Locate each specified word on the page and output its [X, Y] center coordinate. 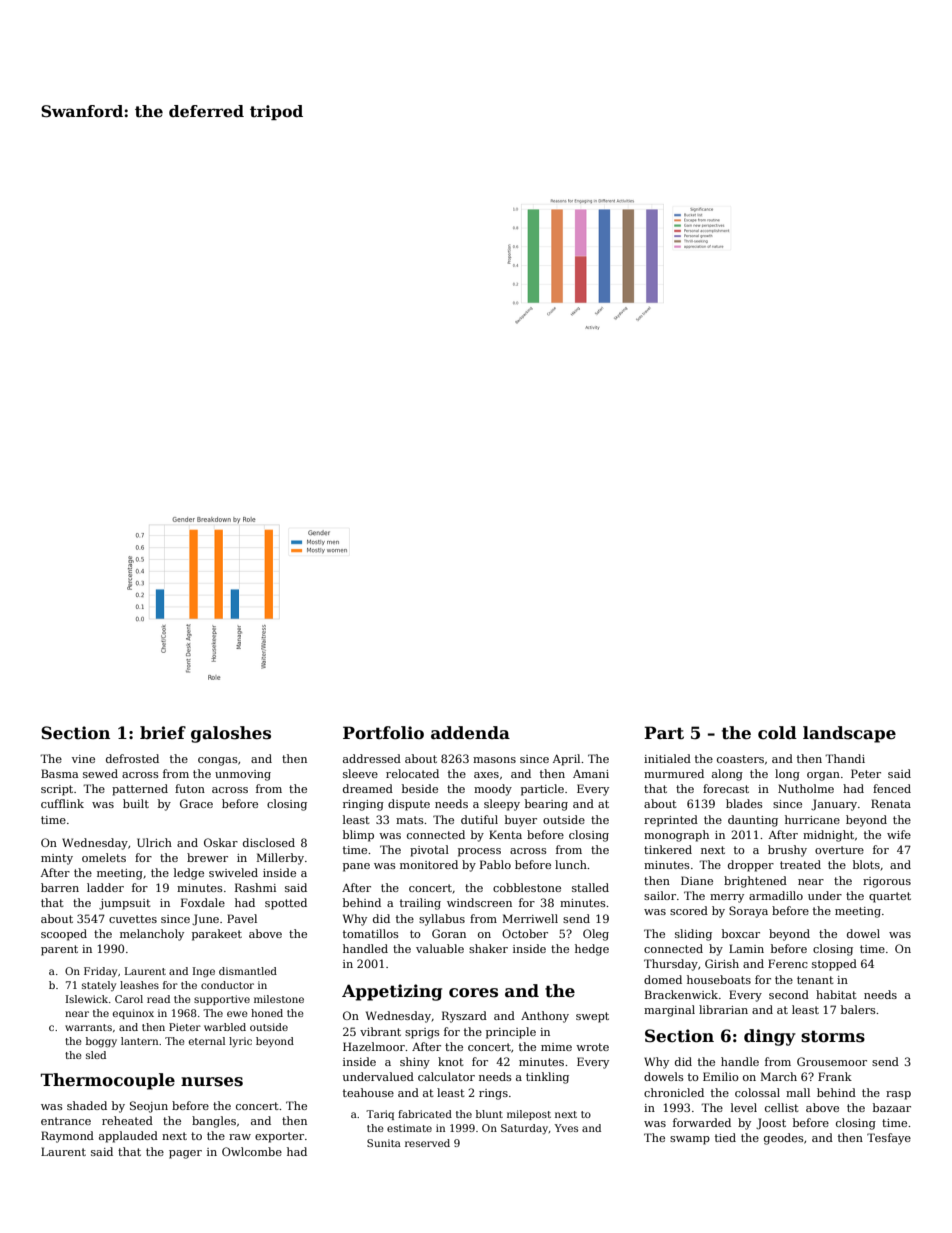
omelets [104, 857]
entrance [66, 1121]
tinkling [547, 1078]
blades [744, 803]
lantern [139, 1041]
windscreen [479, 902]
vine [83, 759]
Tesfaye [889, 1139]
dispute [409, 805]
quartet [890, 897]
